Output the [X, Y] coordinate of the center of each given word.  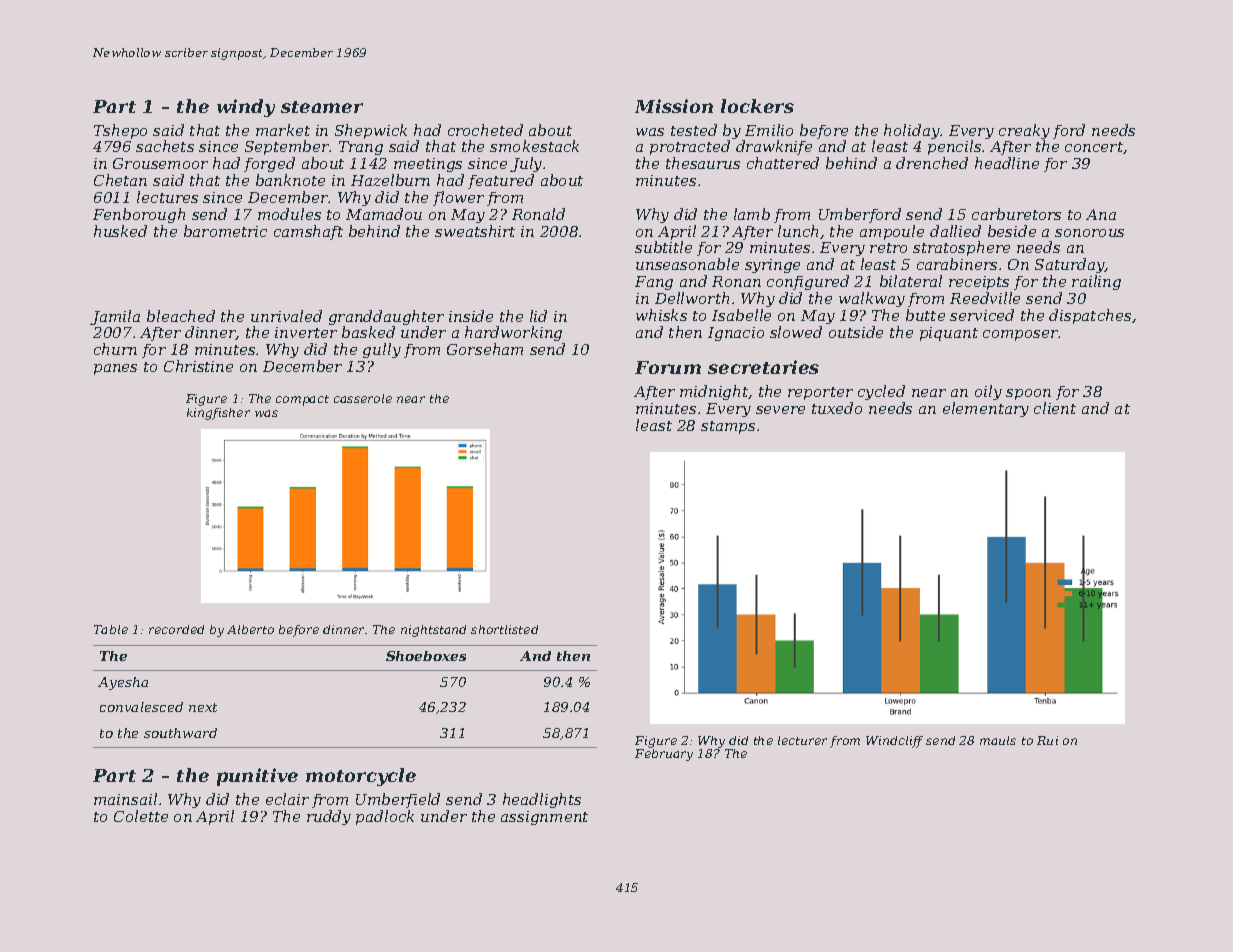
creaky [1024, 131]
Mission [674, 106]
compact [302, 400]
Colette [141, 816]
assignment [544, 818]
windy [246, 108]
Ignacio [736, 334]
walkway [872, 299]
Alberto [250, 629]
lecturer [802, 740]
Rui [1047, 740]
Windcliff [894, 742]
